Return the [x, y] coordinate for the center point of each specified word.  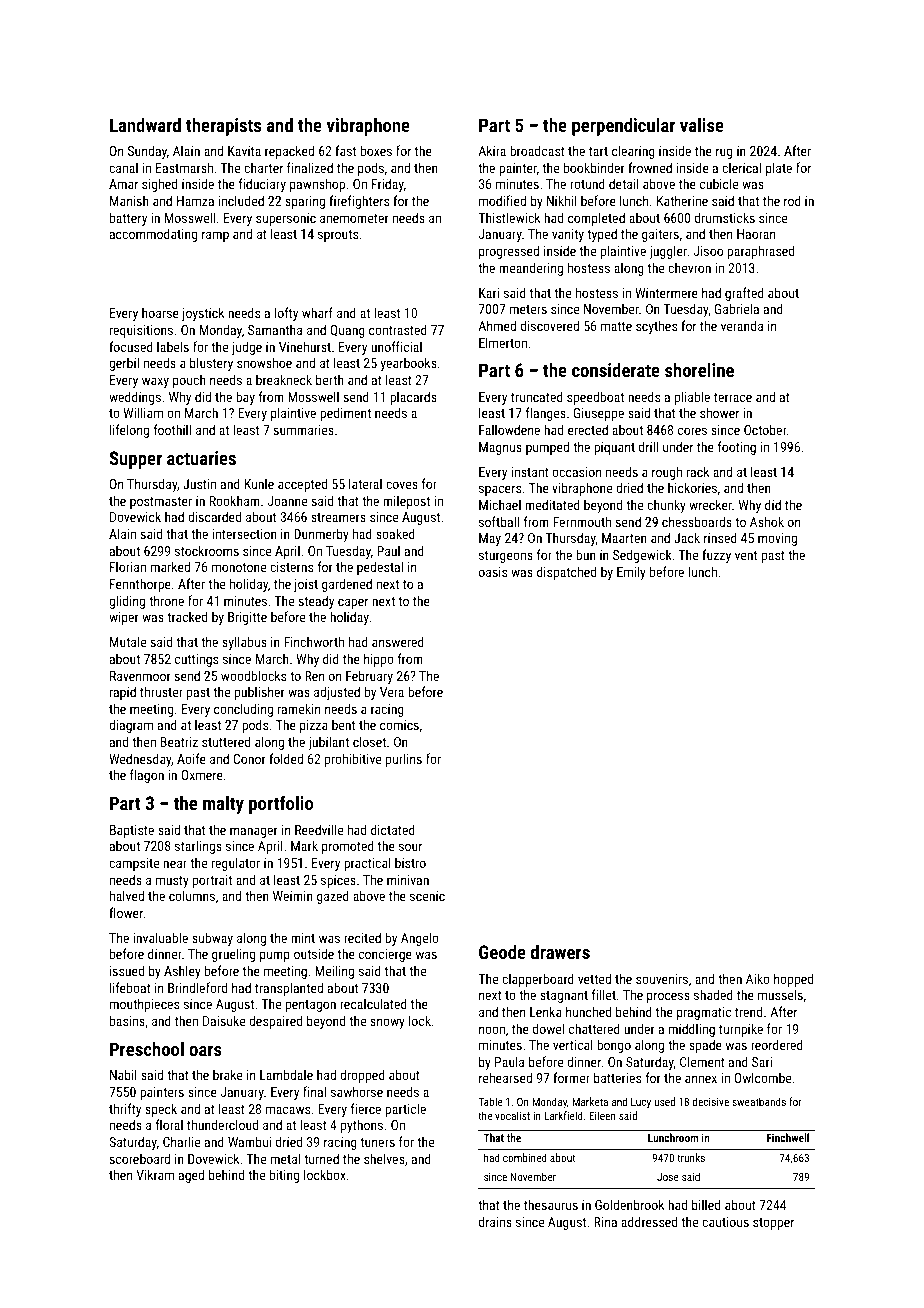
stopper [773, 1224]
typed [602, 235]
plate [779, 169]
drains [495, 1221]
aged [191, 1176]
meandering [531, 269]
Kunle [259, 483]
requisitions [141, 331]
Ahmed [497, 325]
